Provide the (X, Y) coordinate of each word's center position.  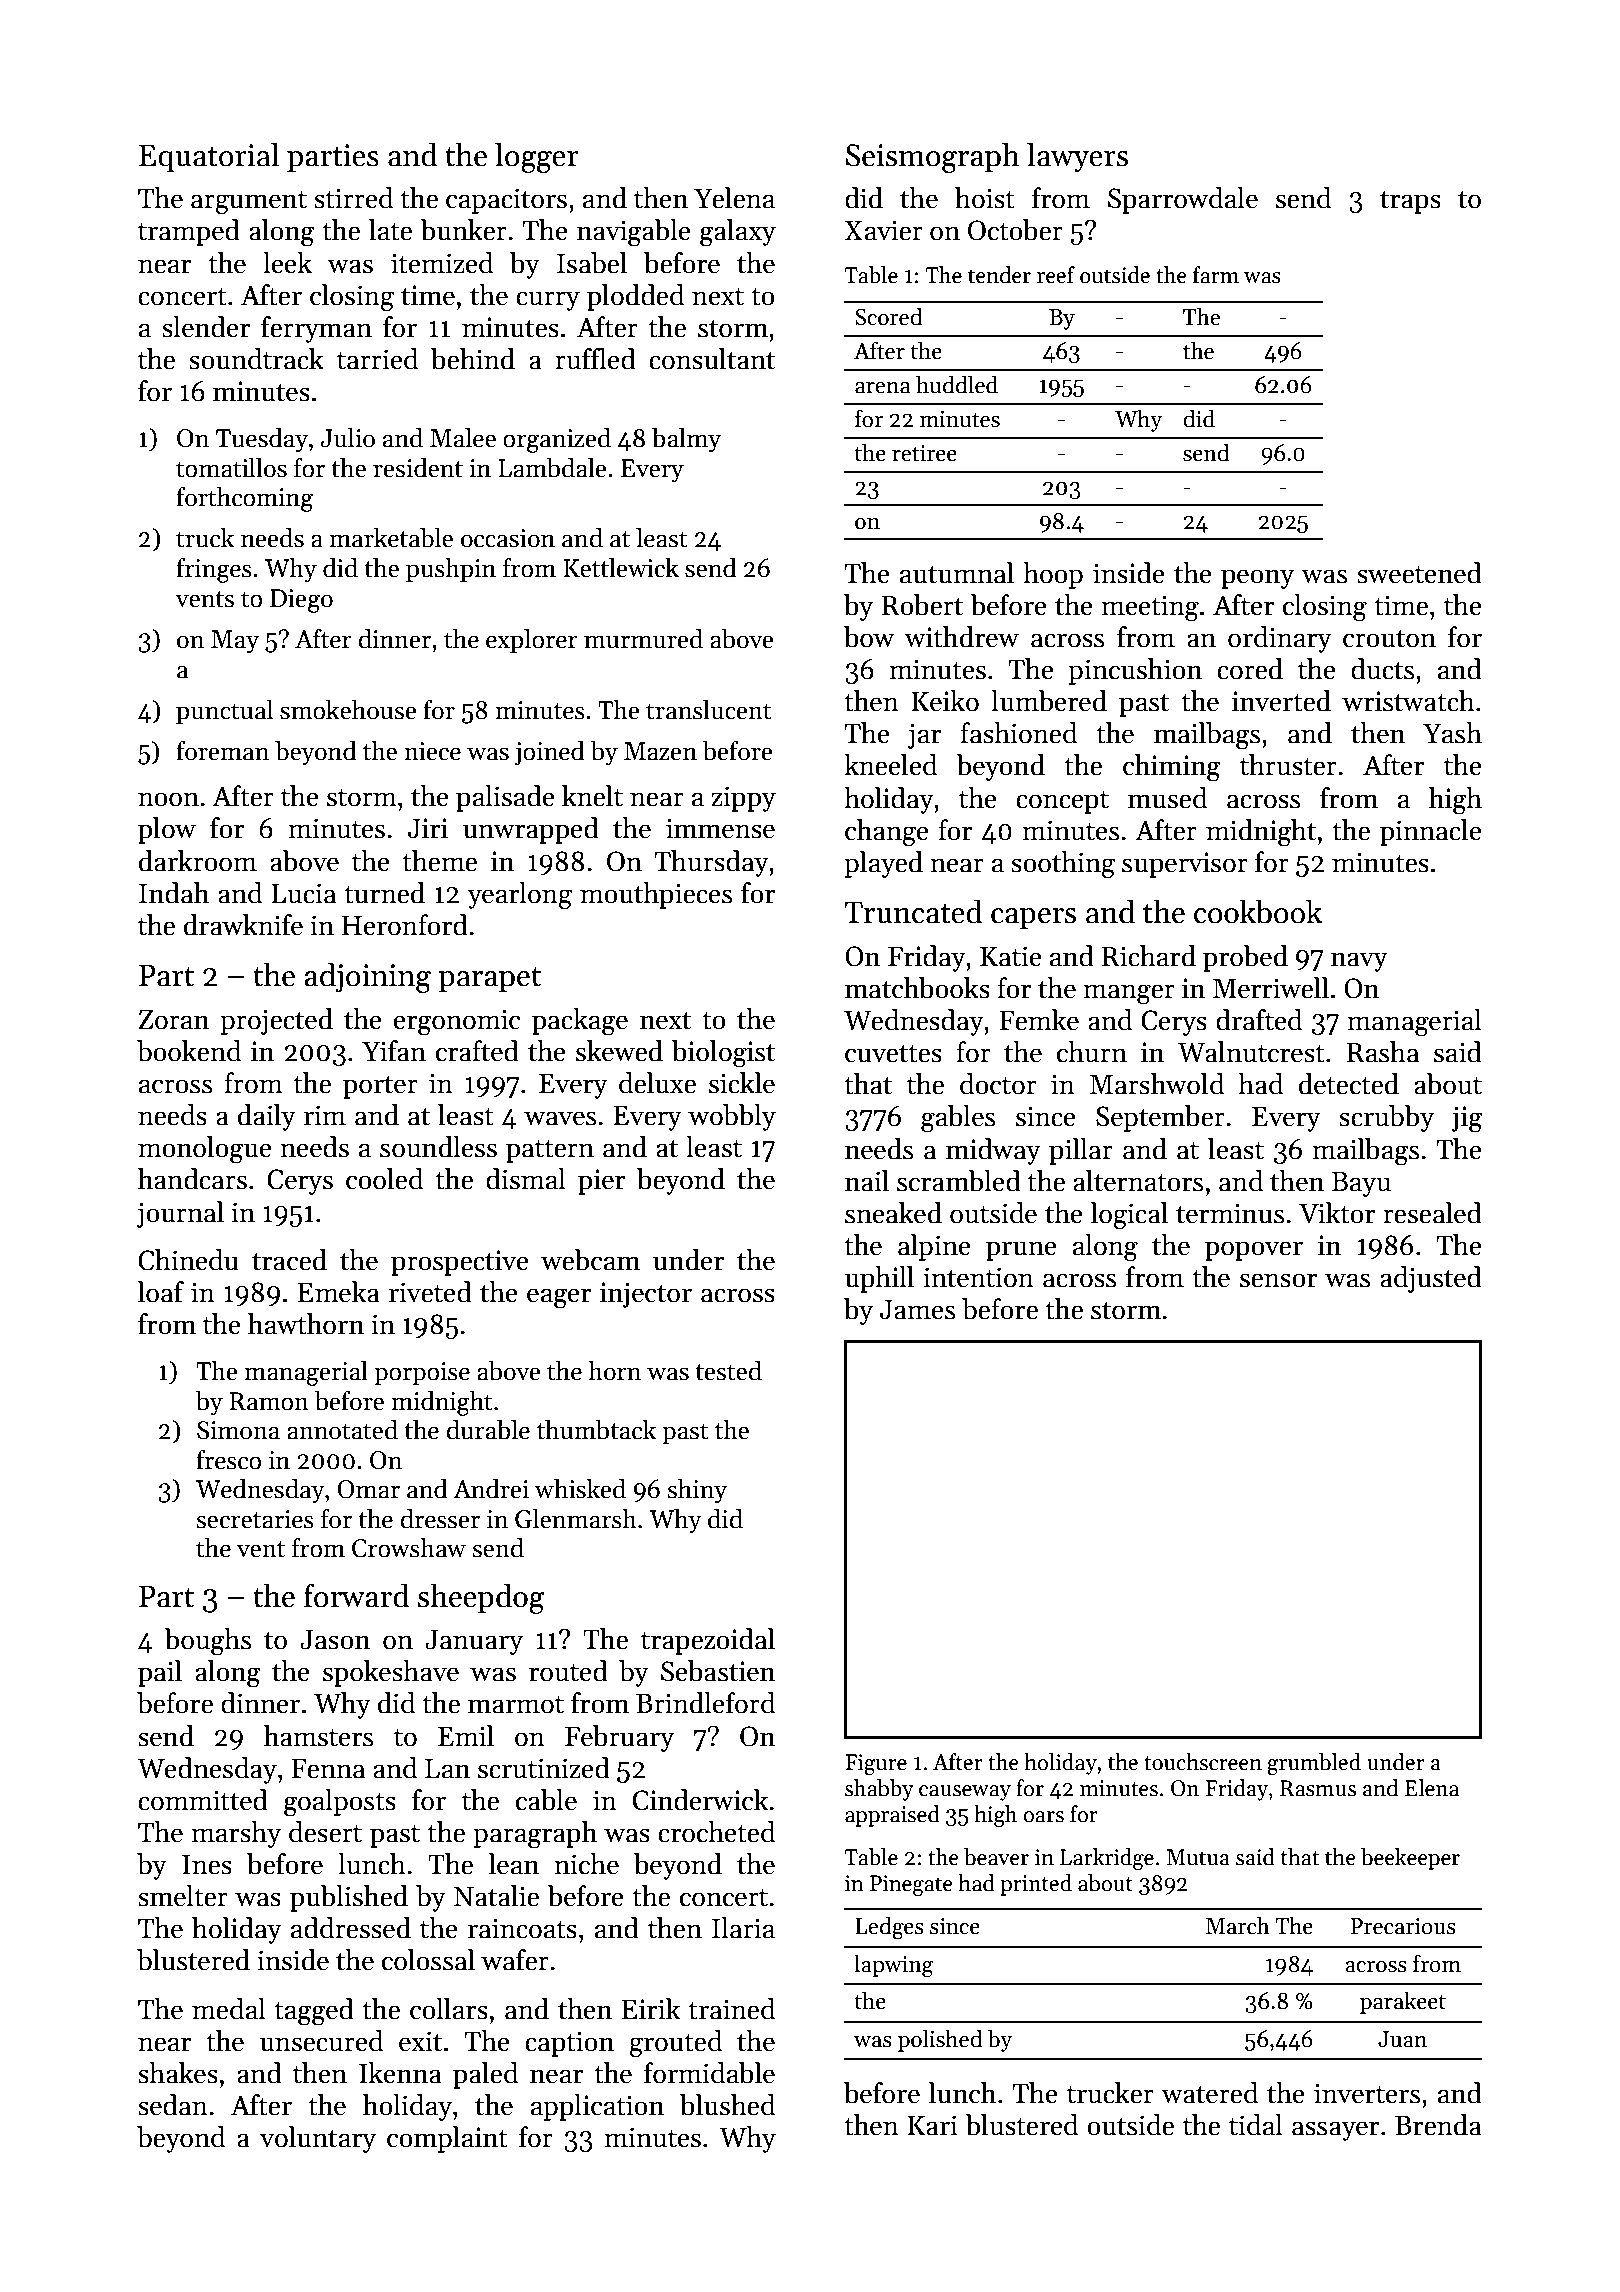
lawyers (1077, 157)
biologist (723, 1054)
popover (1254, 1251)
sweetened (1419, 573)
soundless (438, 1147)
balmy (686, 440)
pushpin (451, 570)
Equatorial (209, 157)
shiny (697, 1491)
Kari (932, 2125)
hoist (985, 198)
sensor (1278, 1280)
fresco (229, 1460)
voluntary (318, 2139)
